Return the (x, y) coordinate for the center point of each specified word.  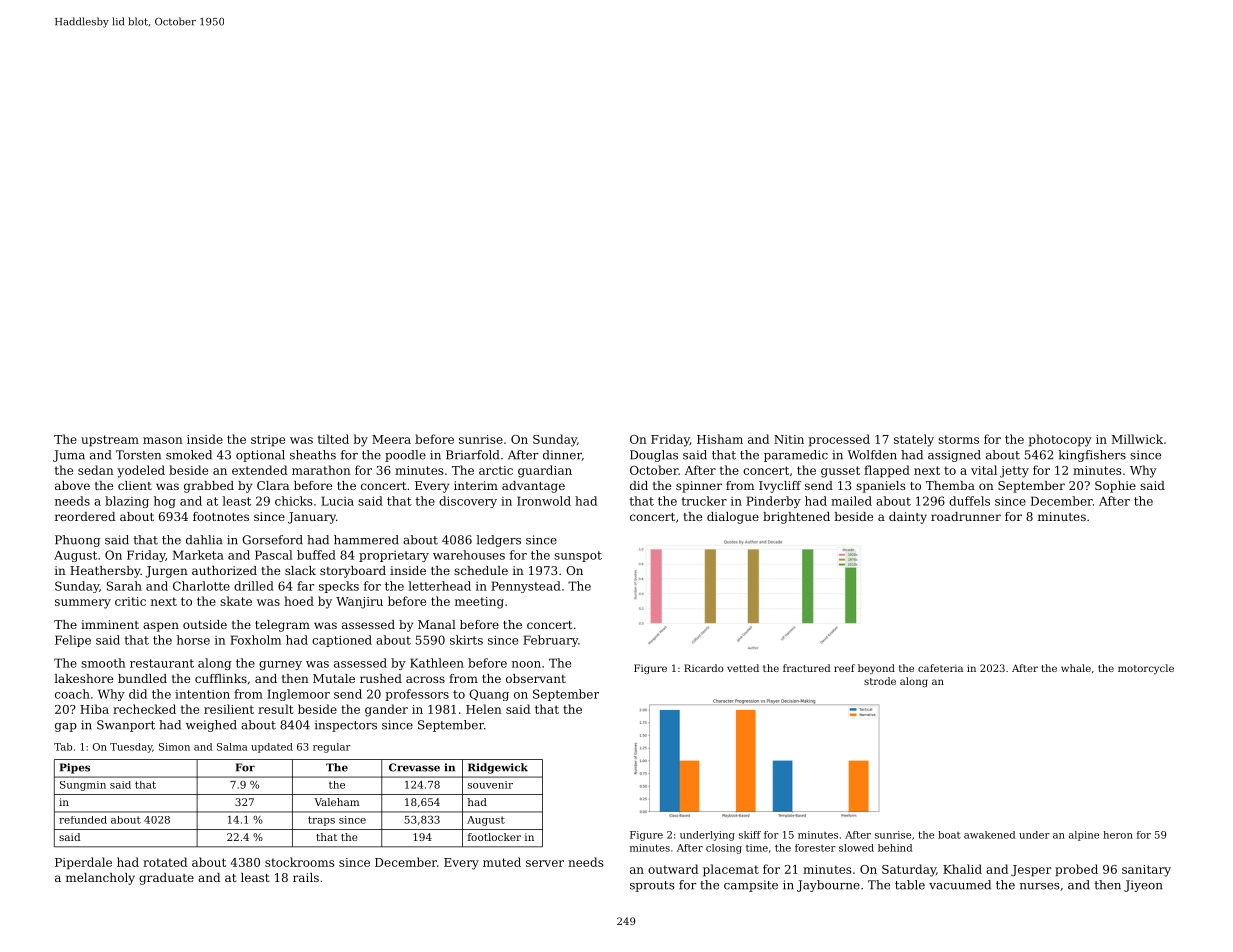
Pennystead (526, 587)
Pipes (75, 768)
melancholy (100, 879)
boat (949, 835)
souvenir (490, 785)
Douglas (654, 456)
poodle (405, 456)
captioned (342, 641)
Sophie (1115, 487)
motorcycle (1146, 669)
